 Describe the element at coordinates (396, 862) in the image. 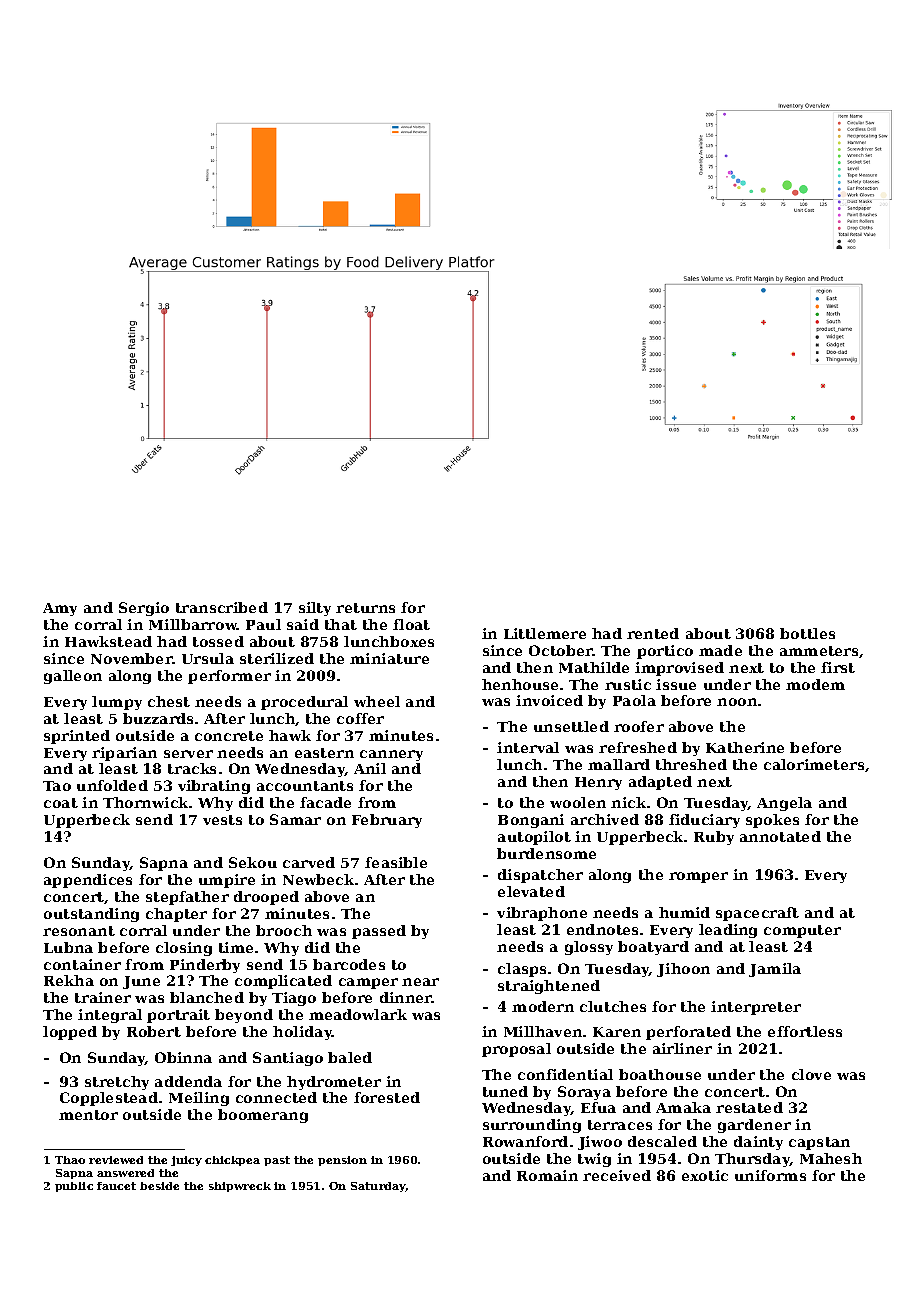

I see `feasible` at that location.
